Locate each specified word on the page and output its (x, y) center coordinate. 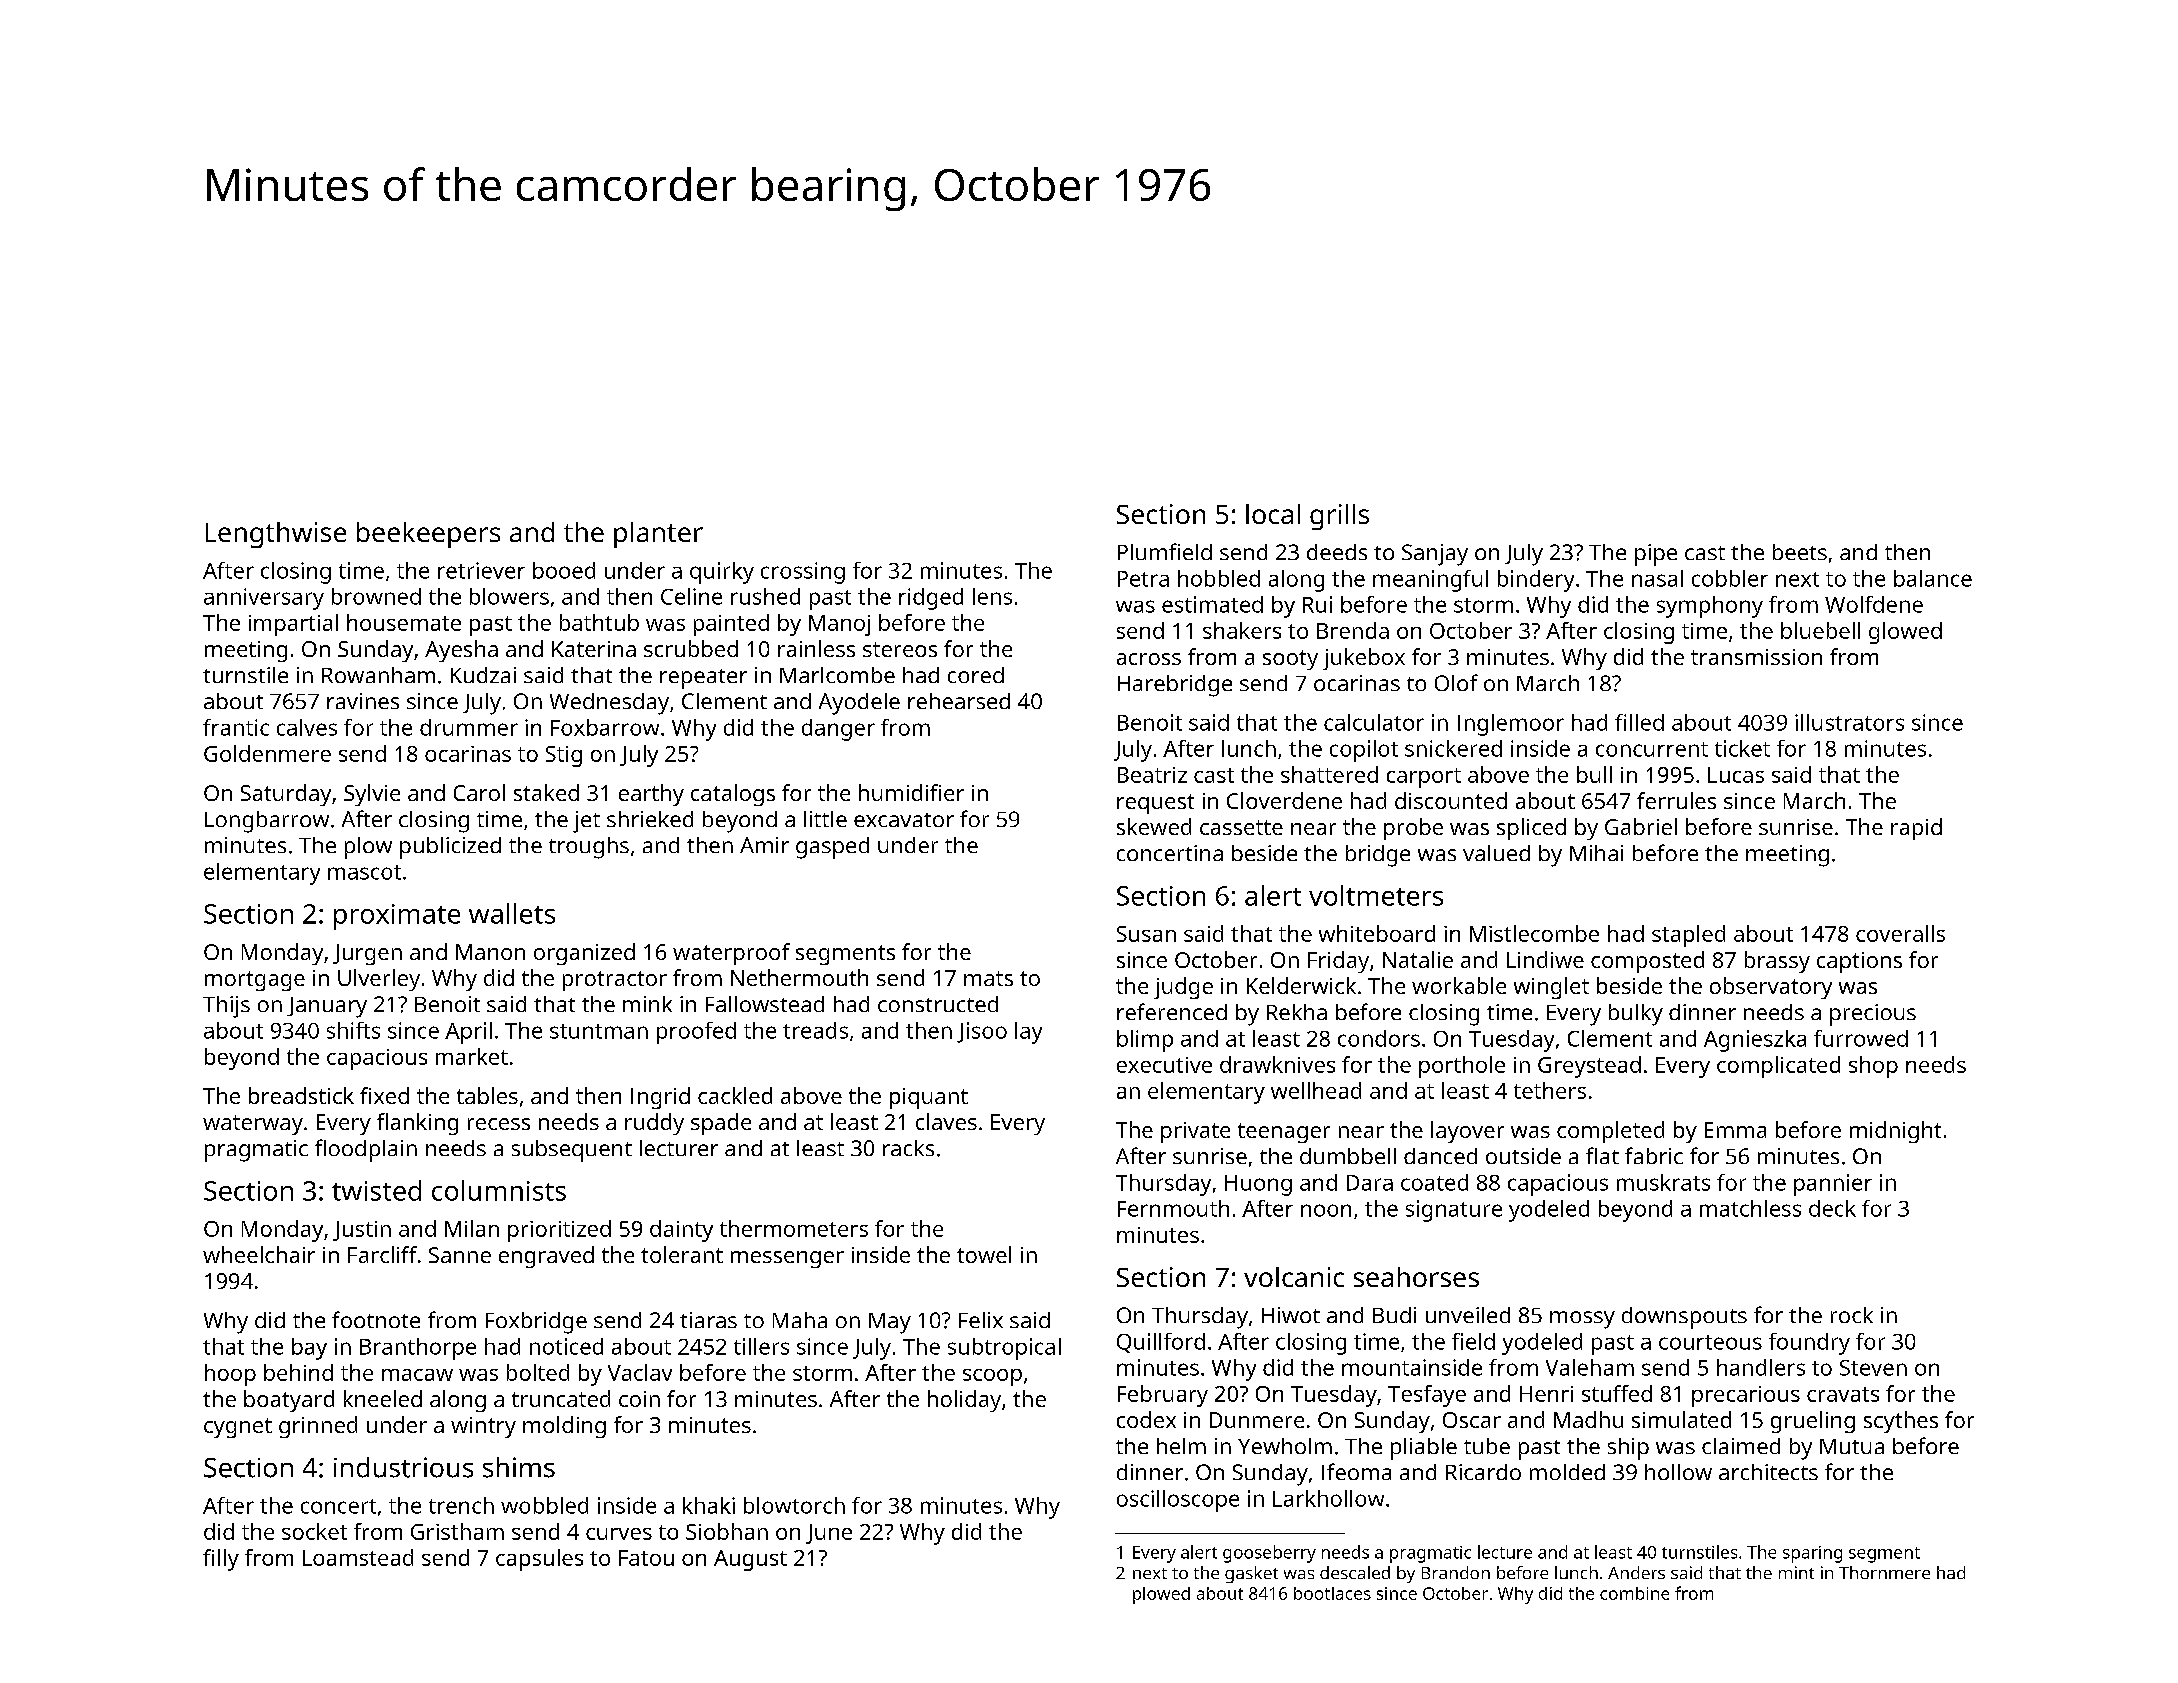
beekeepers (428, 535)
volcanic (1294, 1277)
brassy (1777, 962)
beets (1800, 552)
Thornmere (1884, 1572)
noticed (566, 1346)
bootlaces (1332, 1593)
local (1273, 514)
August (750, 1560)
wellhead (1316, 1090)
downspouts (1684, 1318)
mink (647, 1004)
